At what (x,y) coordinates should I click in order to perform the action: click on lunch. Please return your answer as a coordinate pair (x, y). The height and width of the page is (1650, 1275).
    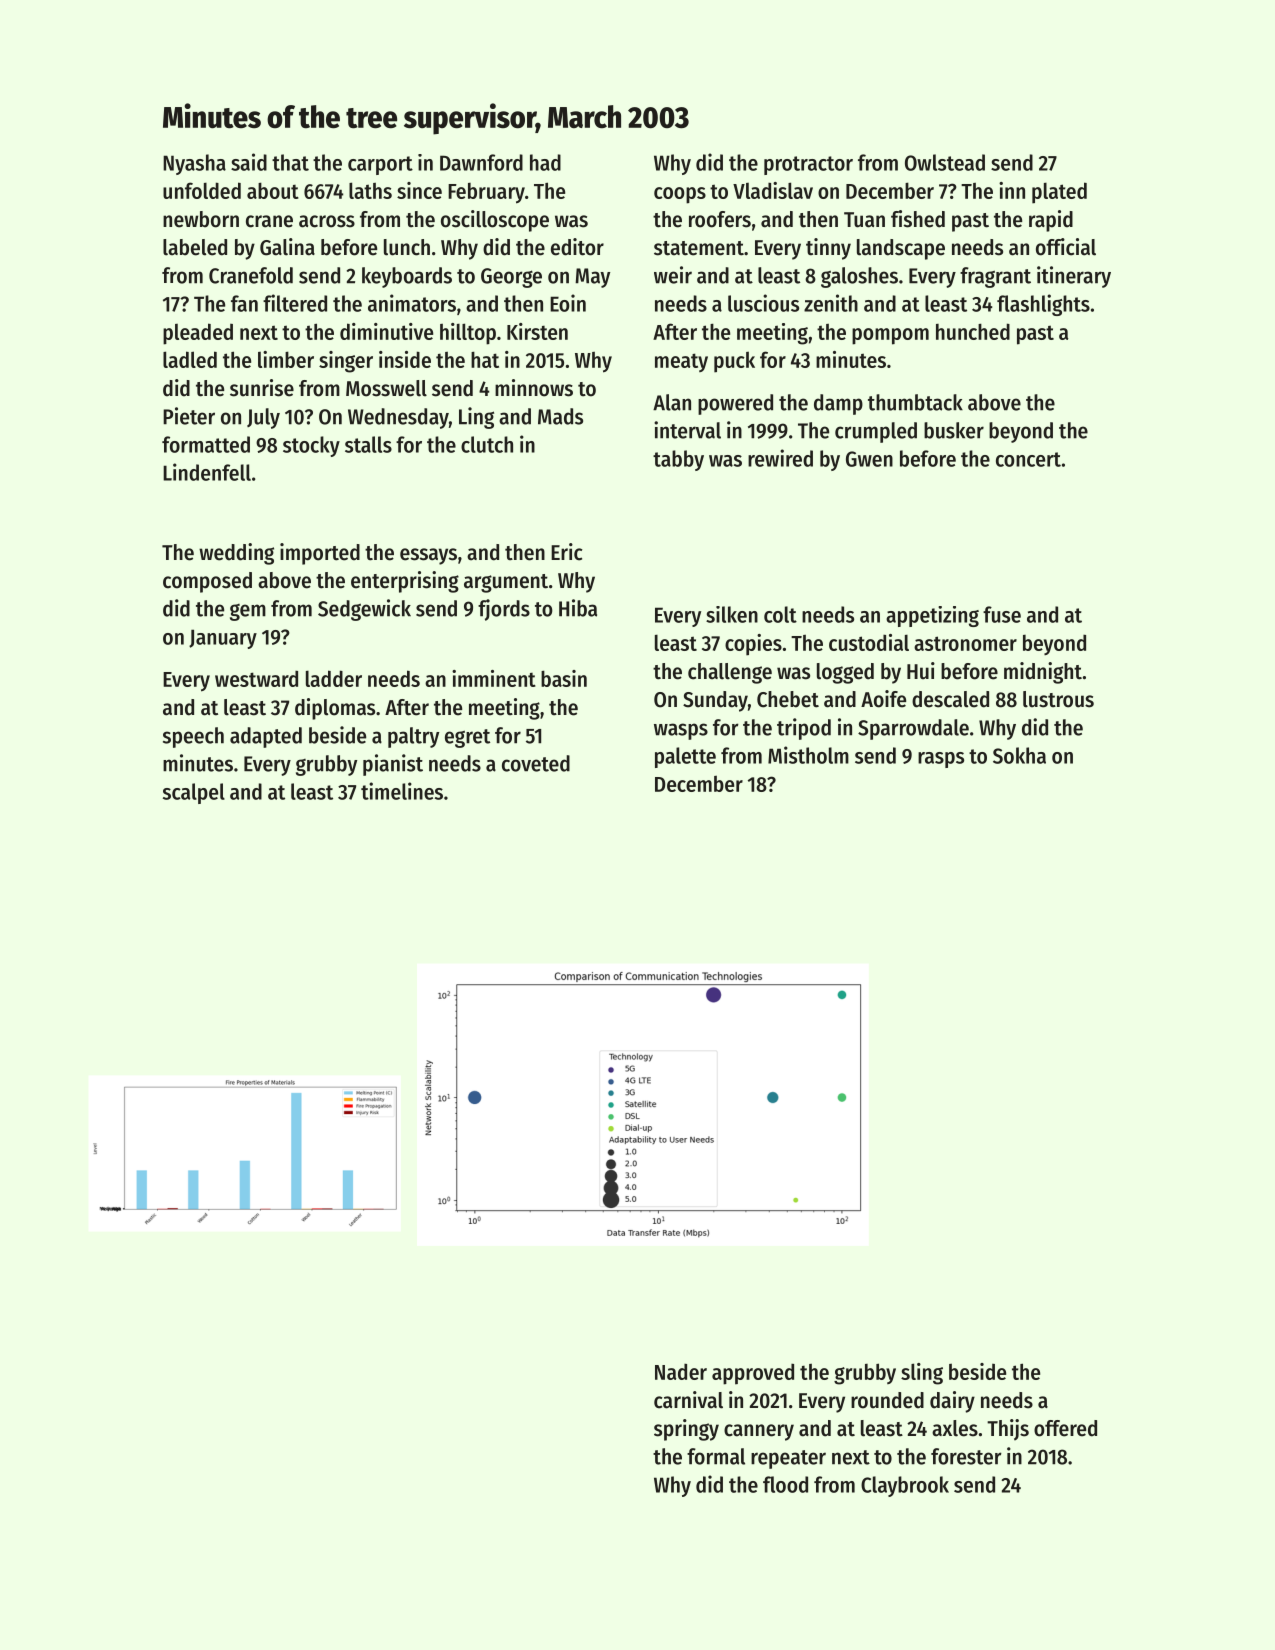
    Looking at the image, I should click on (407, 247).
